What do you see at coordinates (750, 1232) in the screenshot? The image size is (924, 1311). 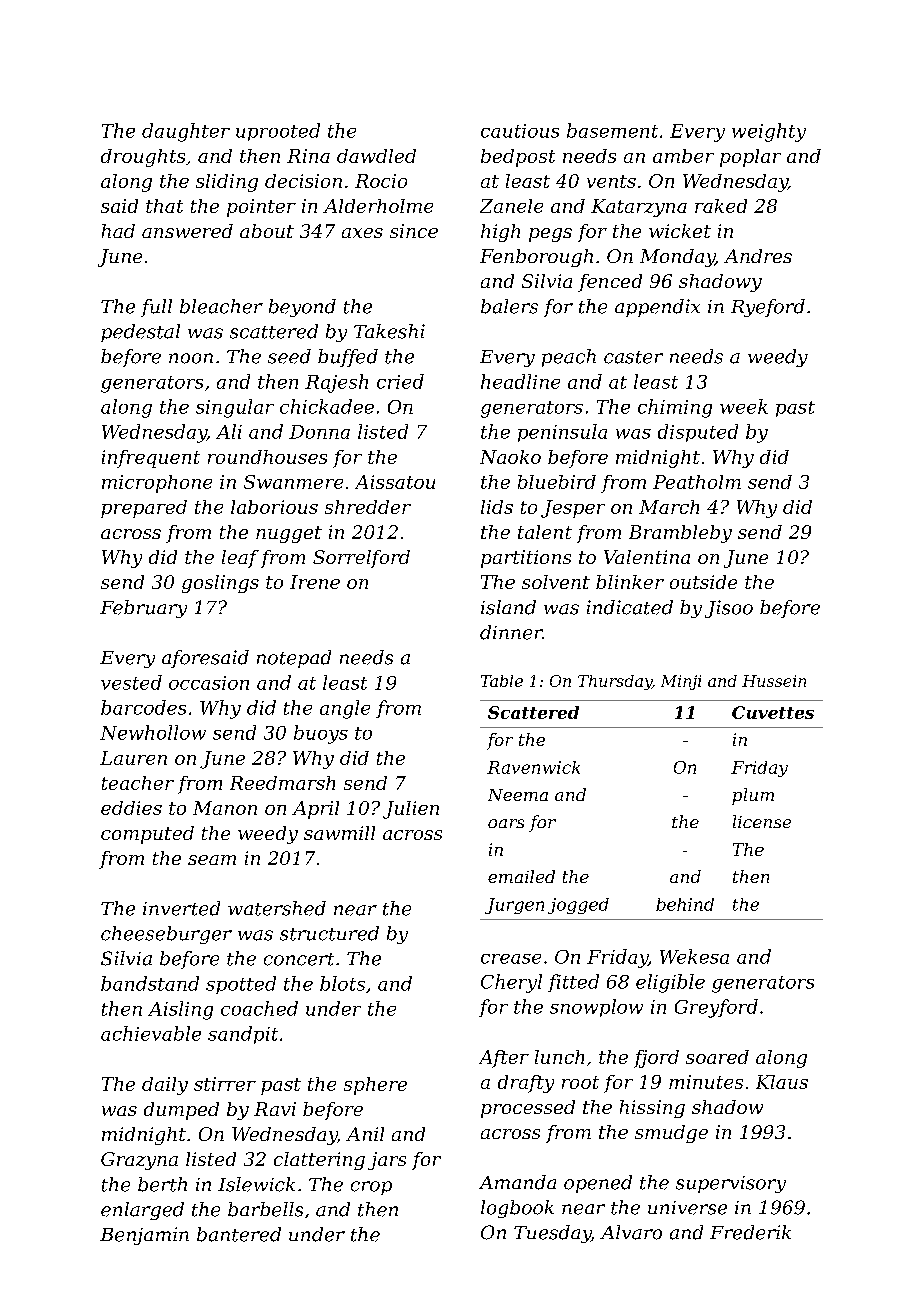 I see `Frederik` at bounding box center [750, 1232].
